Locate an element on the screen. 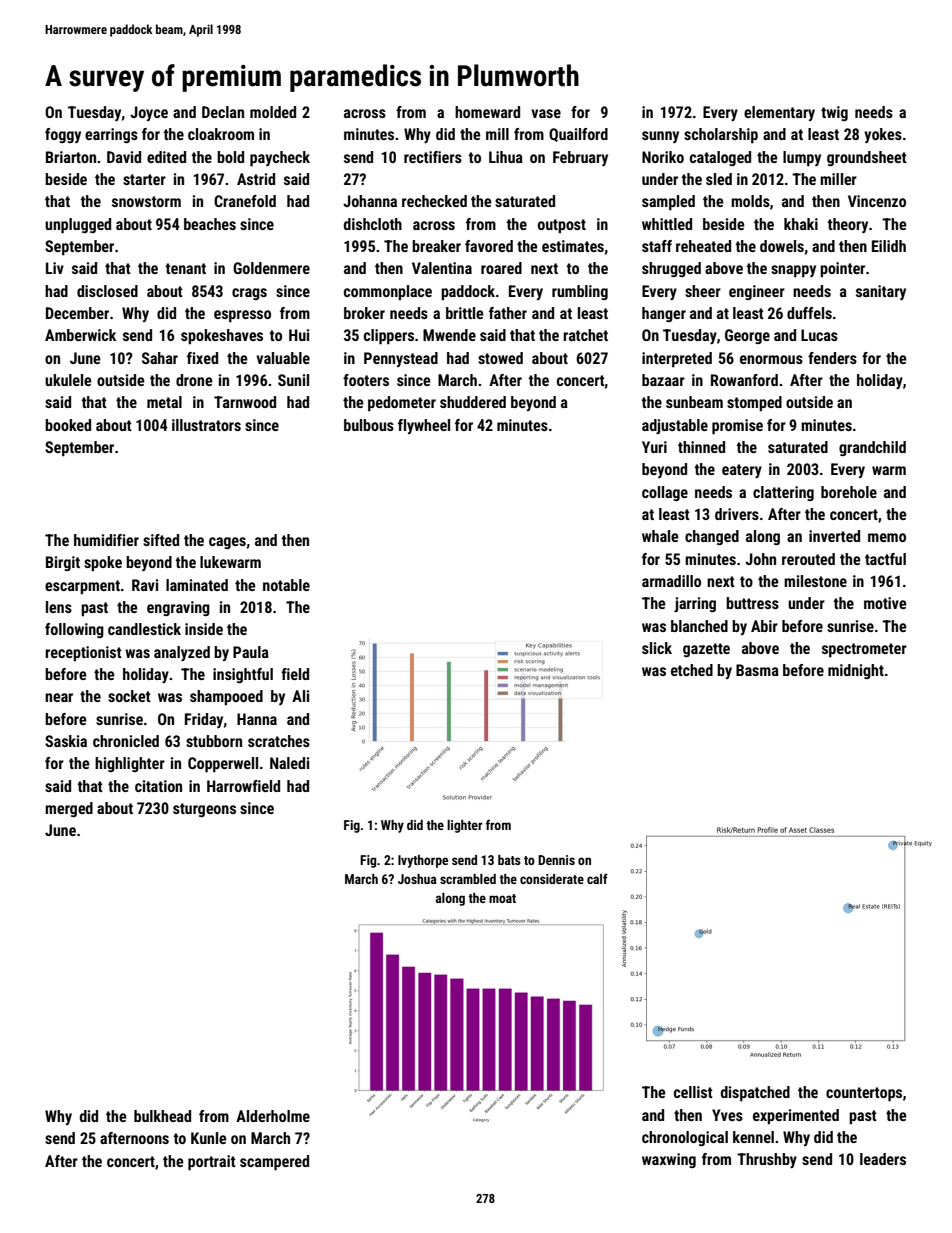 Image resolution: width=952 pixels, height=1233 pixels. flywheel is located at coordinates (424, 426).
